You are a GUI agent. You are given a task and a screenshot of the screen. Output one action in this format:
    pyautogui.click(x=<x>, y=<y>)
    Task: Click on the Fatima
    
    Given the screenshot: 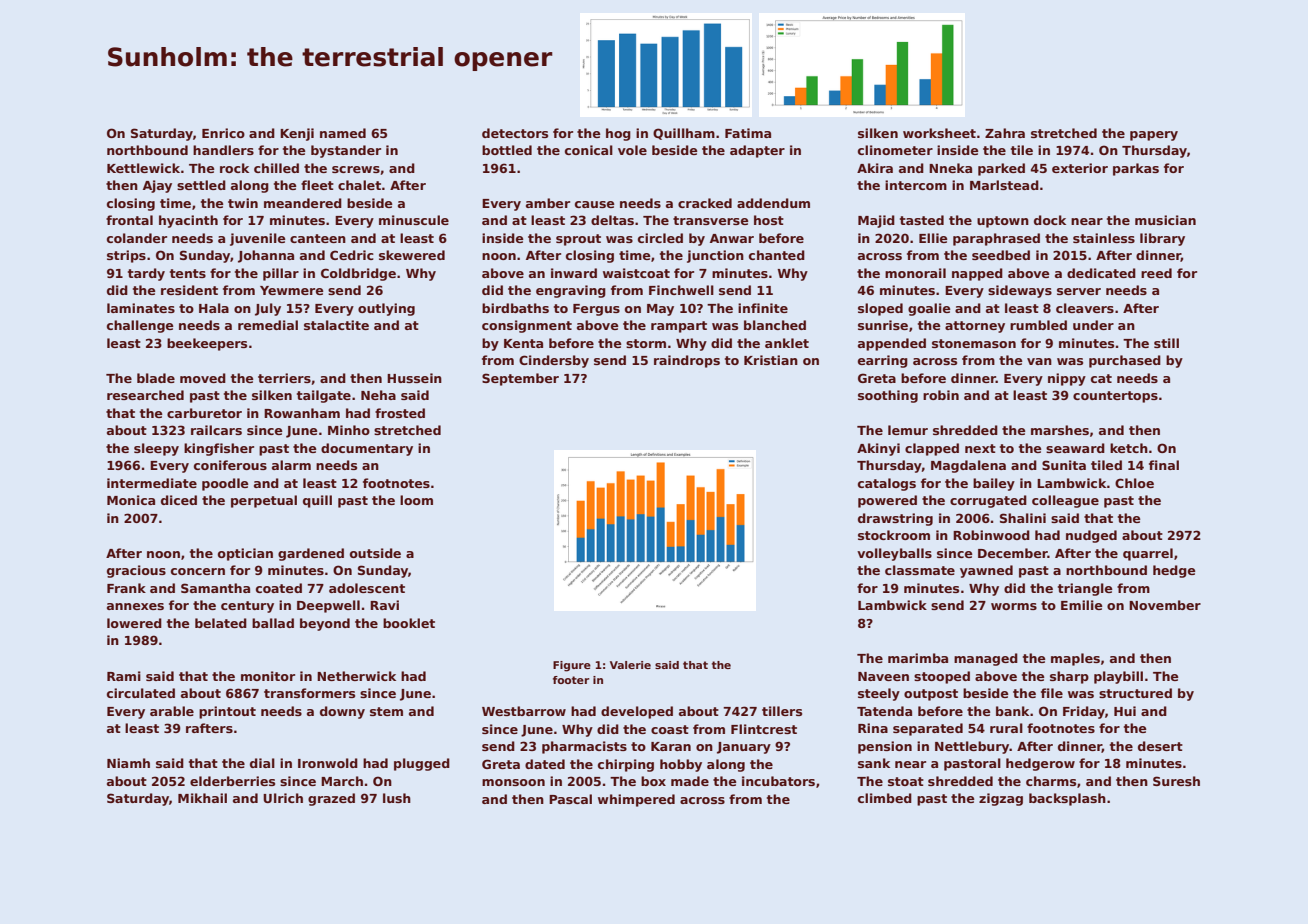 What is the action you would take?
    pyautogui.click(x=748, y=133)
